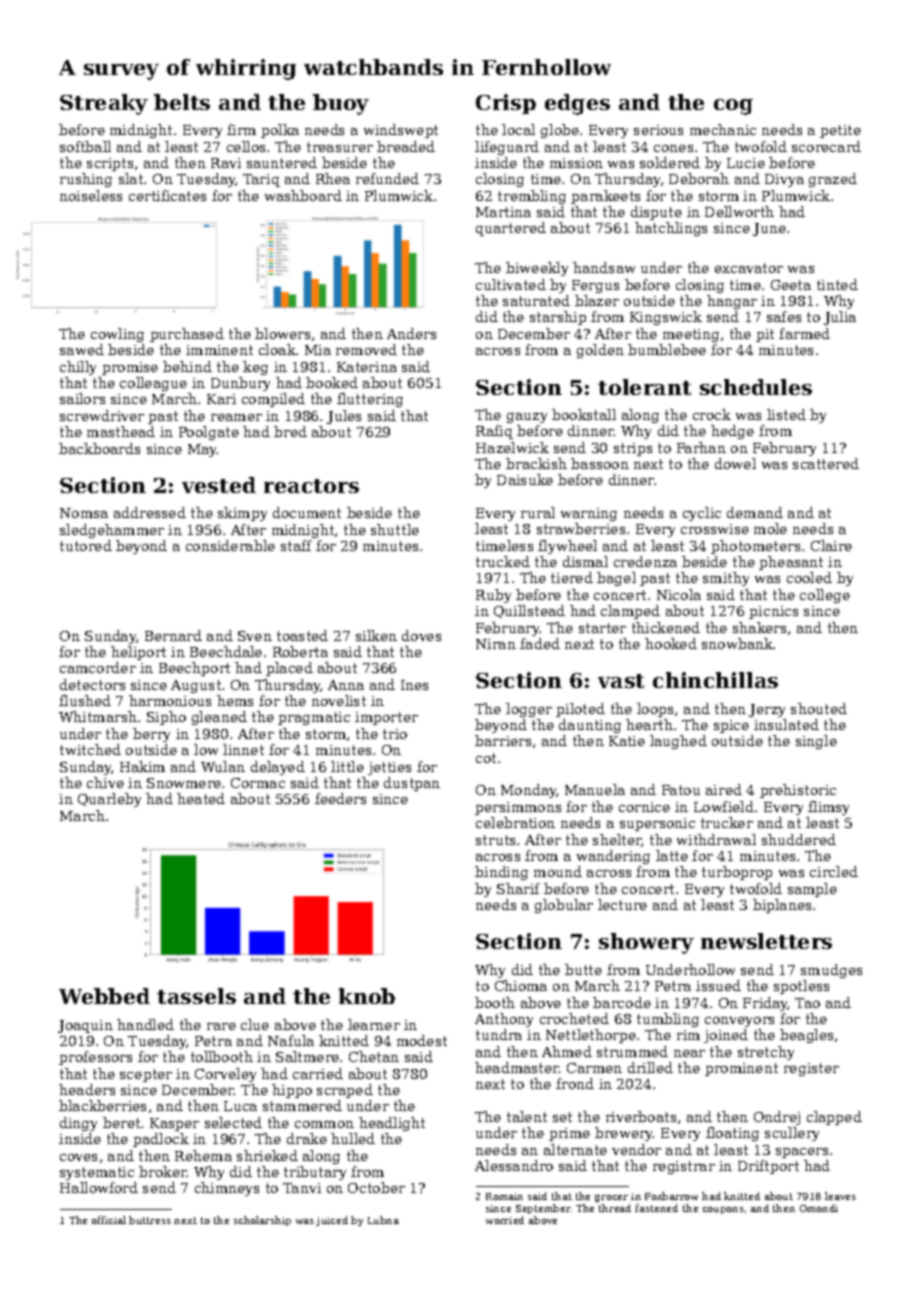 The image size is (924, 1308). What do you see at coordinates (515, 822) in the screenshot?
I see `celebration` at bounding box center [515, 822].
